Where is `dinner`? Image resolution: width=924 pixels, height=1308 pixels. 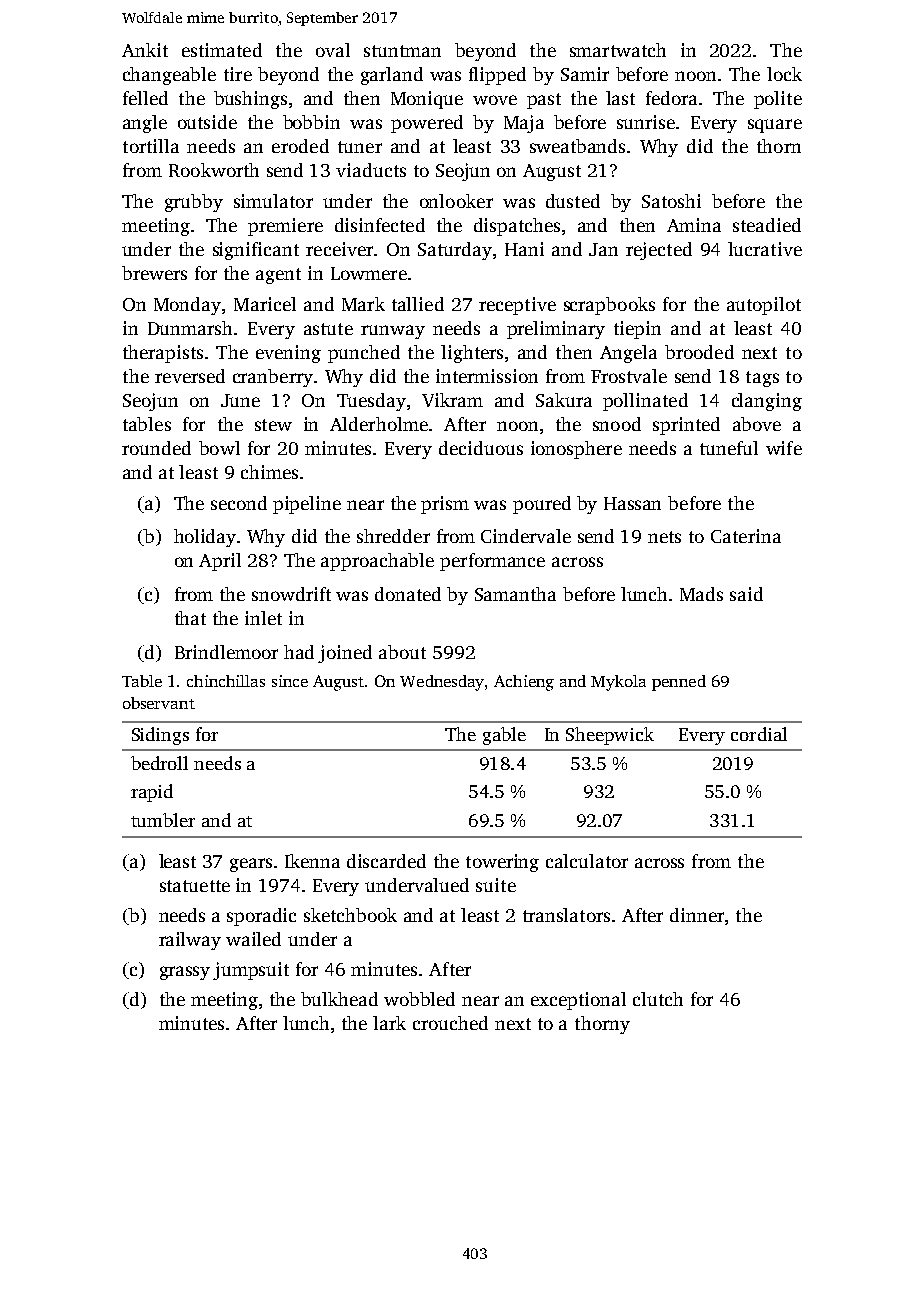
dinner is located at coordinates (697, 915).
